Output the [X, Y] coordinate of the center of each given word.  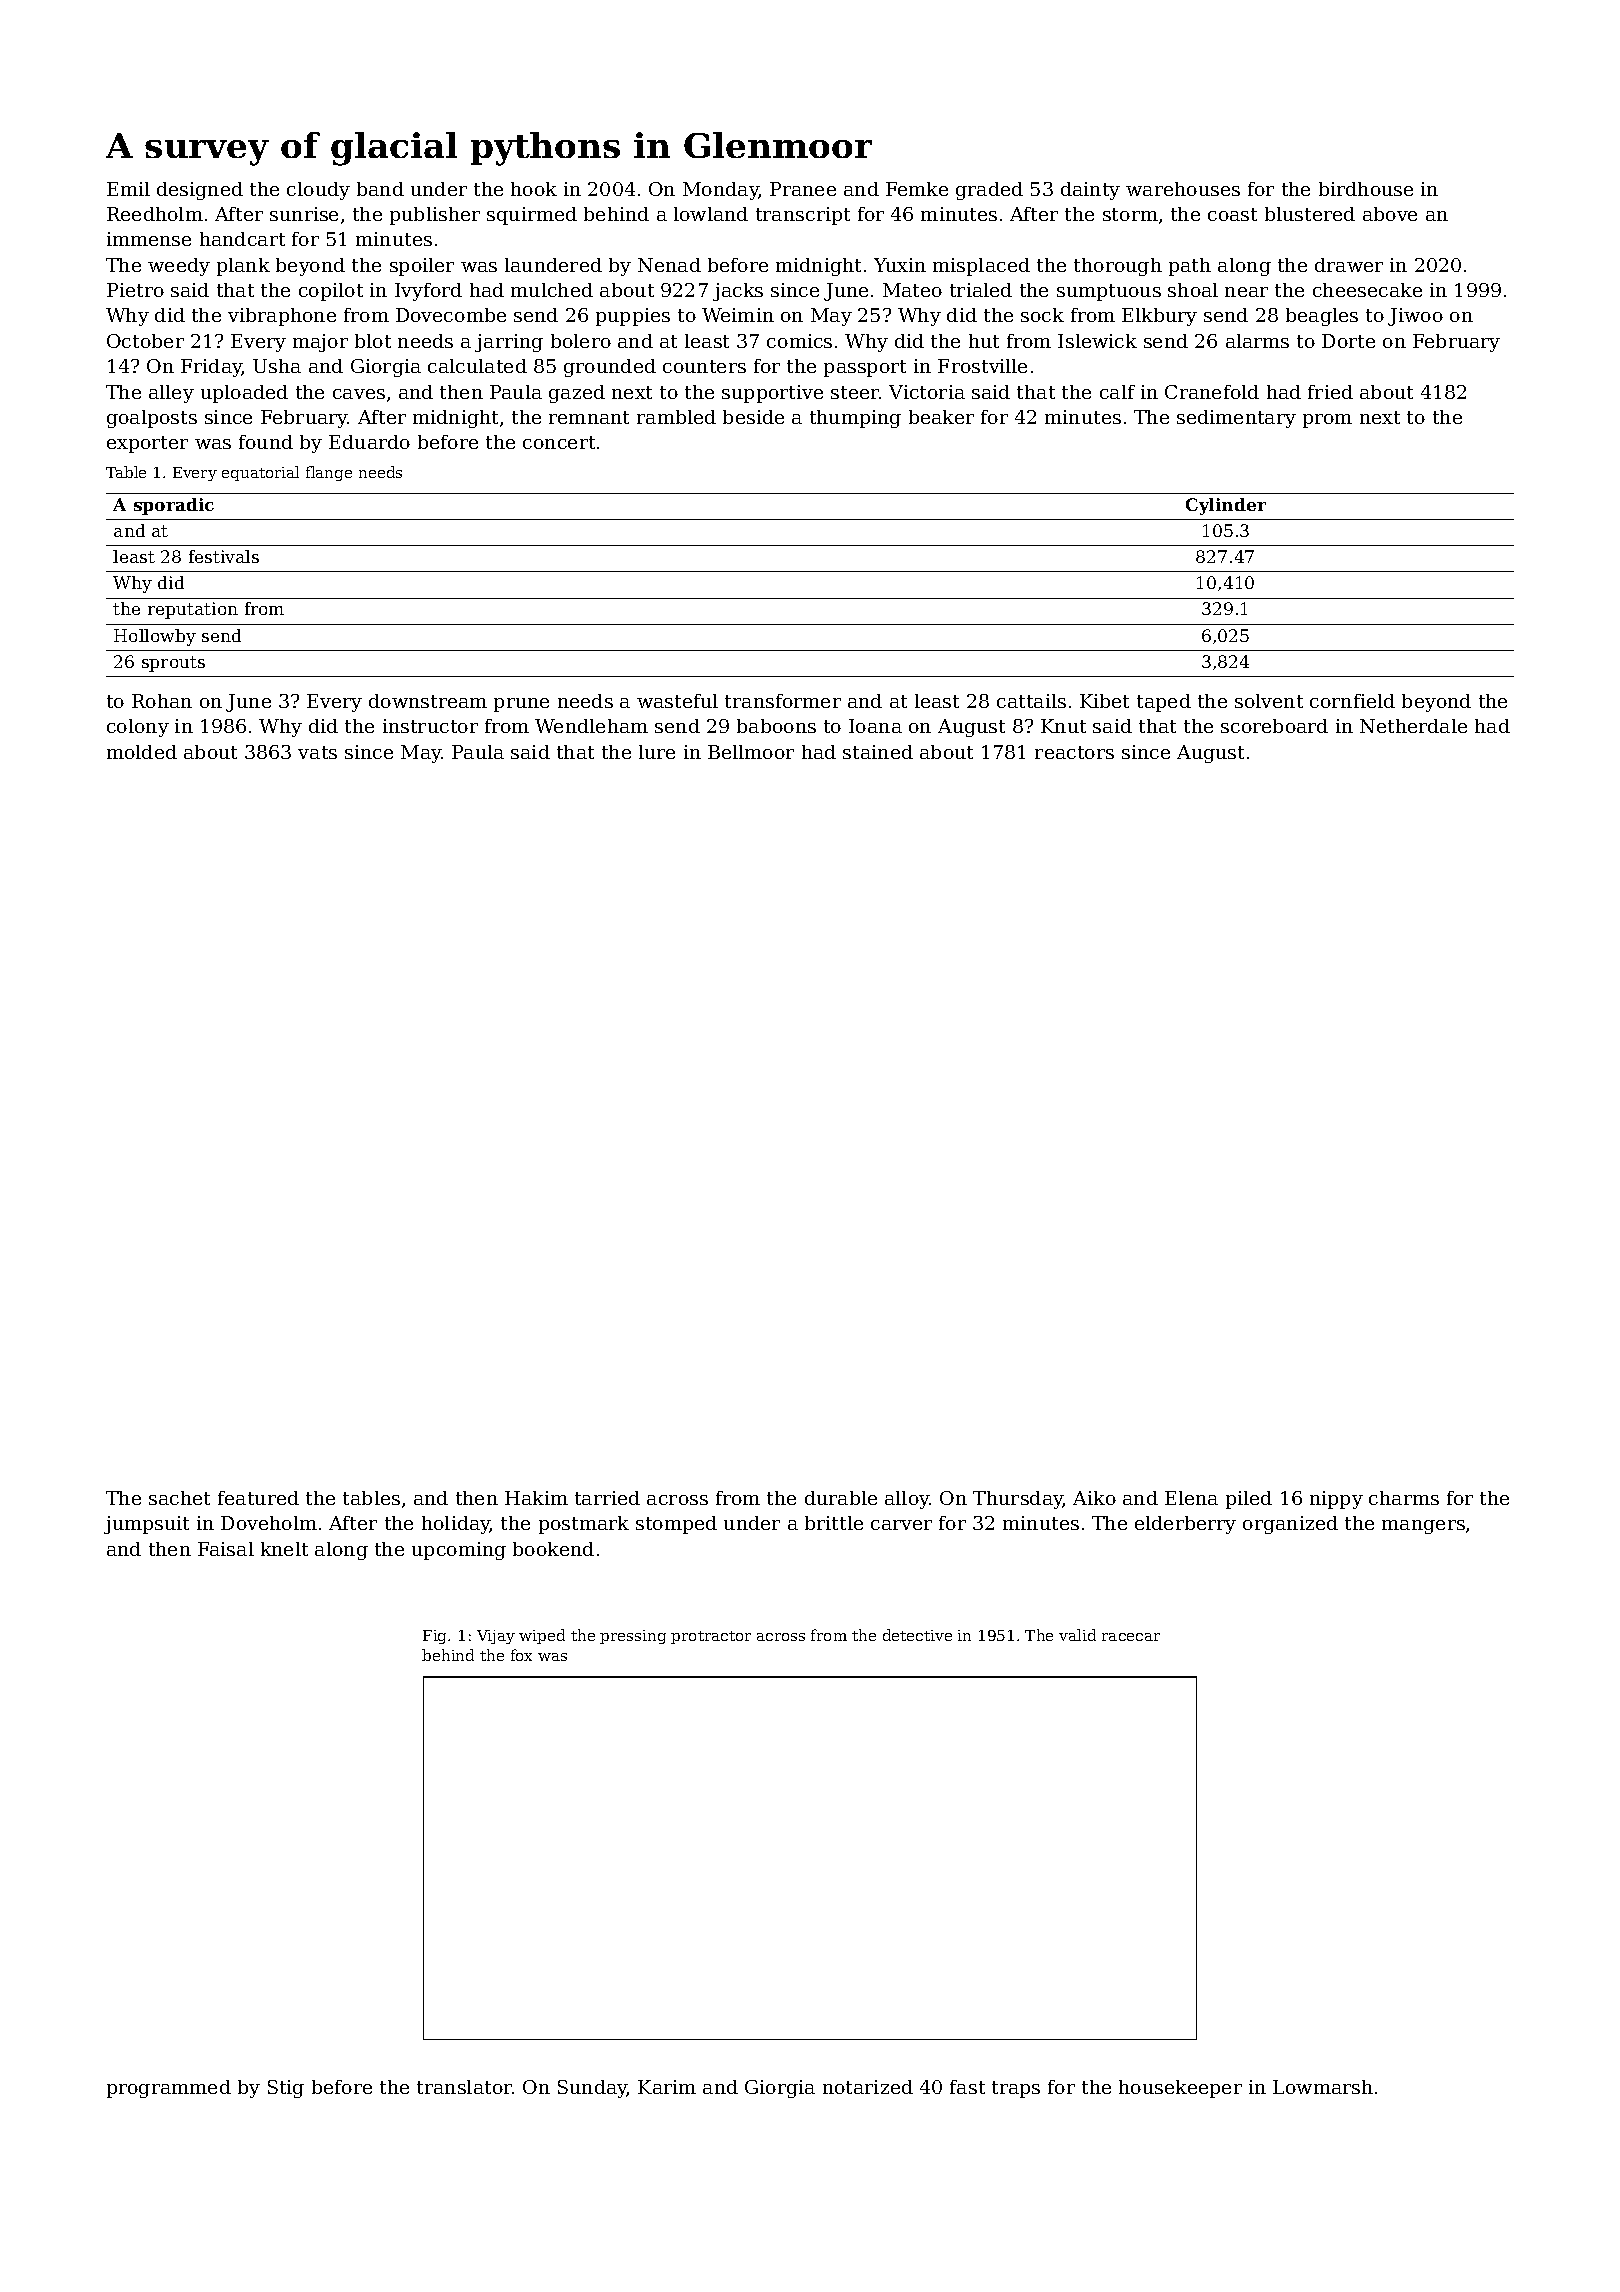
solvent [1269, 701]
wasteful [677, 701]
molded [142, 752]
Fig [434, 1637]
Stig [286, 2089]
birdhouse [1366, 189]
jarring [509, 343]
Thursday [1018, 1500]
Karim [667, 2087]
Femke [917, 189]
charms [1404, 1498]
